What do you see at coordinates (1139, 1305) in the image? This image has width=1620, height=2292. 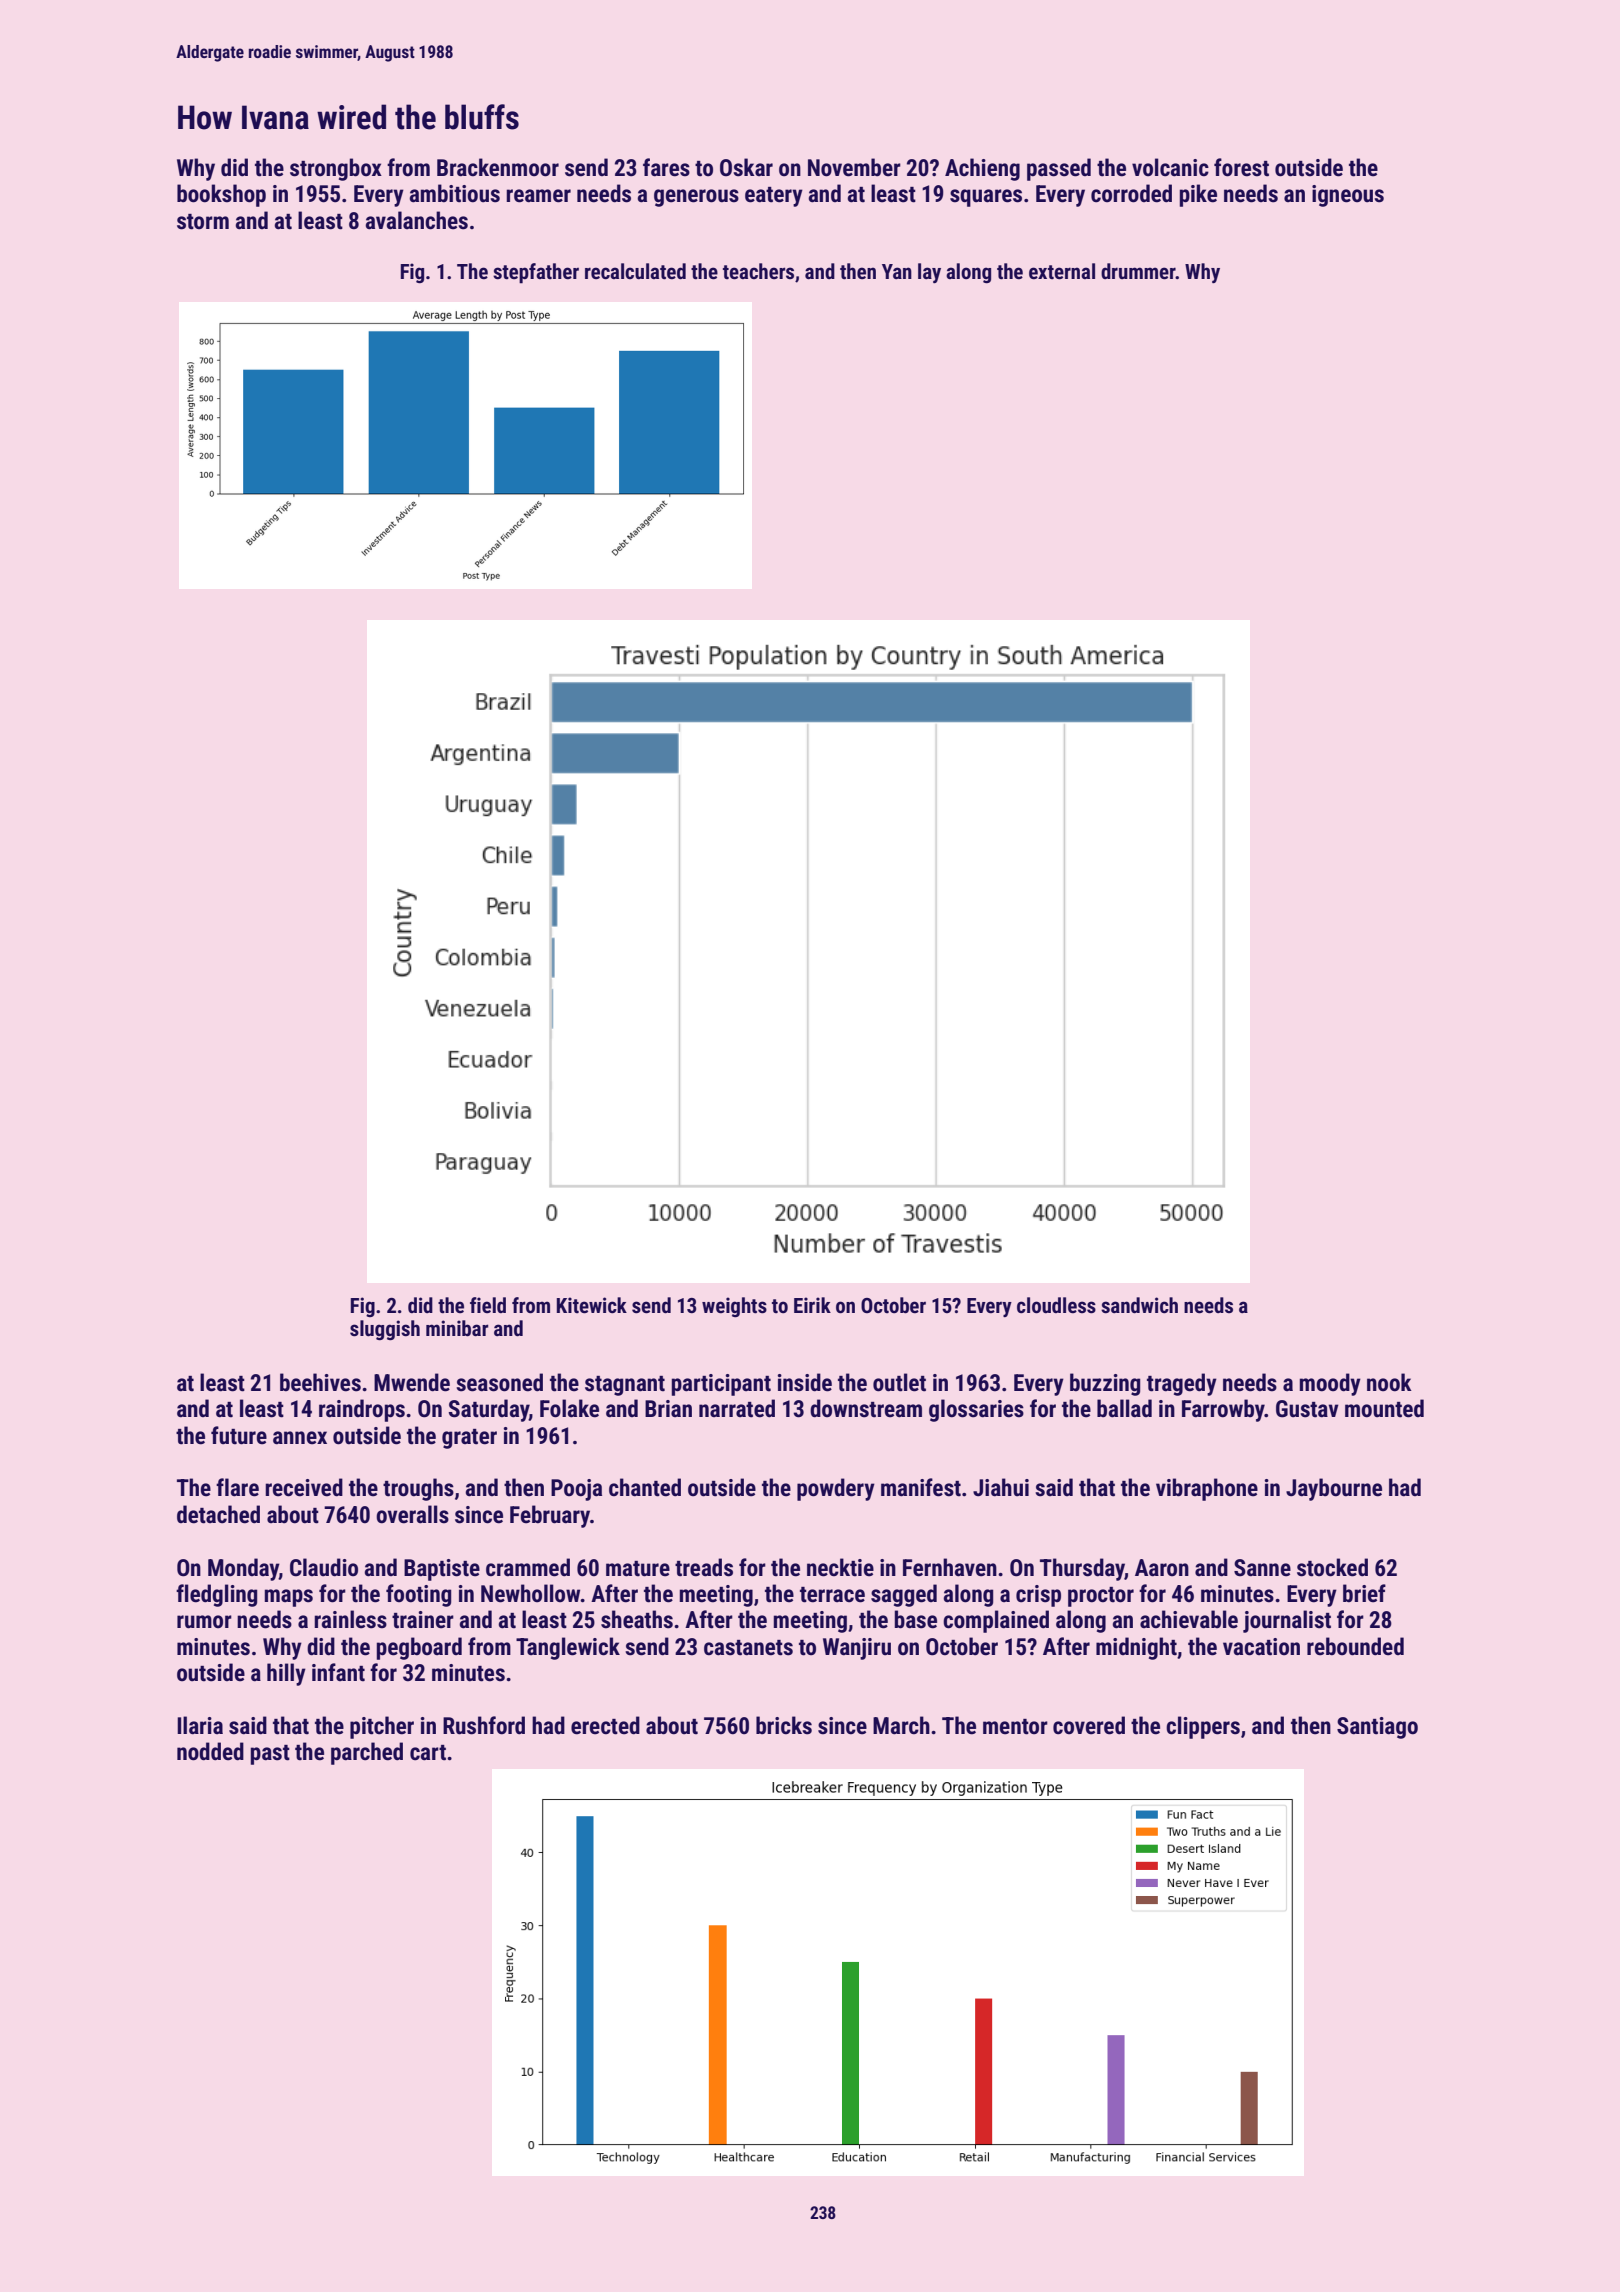 I see `sandwich` at bounding box center [1139, 1305].
